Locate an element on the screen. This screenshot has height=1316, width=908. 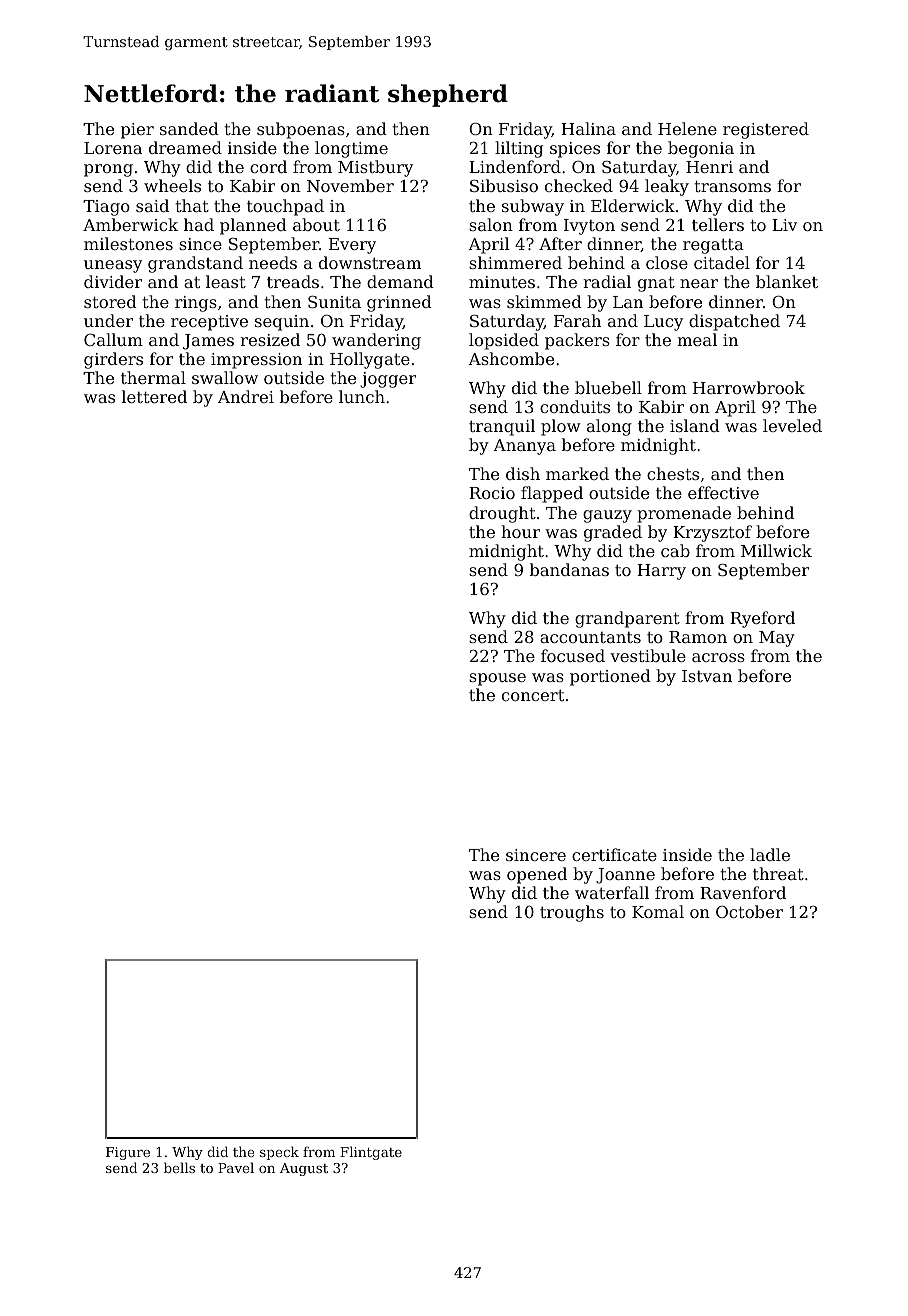
pier is located at coordinates (137, 131).
